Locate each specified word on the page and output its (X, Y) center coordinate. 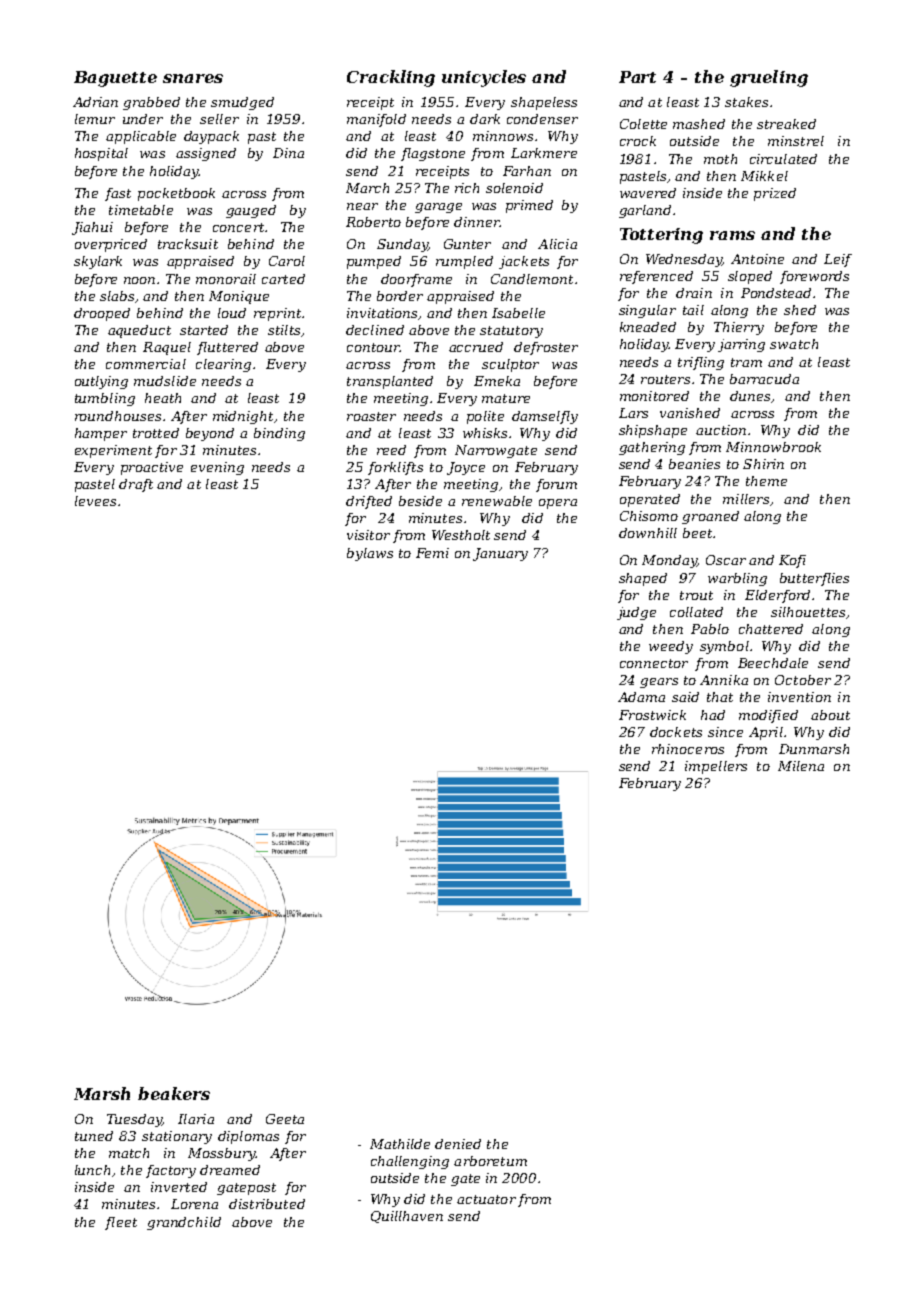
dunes (750, 396)
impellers (716, 767)
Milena (801, 766)
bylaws (370, 554)
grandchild (184, 1223)
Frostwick (652, 715)
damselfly (545, 417)
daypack (211, 137)
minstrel (796, 141)
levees (95, 501)
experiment (113, 451)
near (362, 206)
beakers (174, 1093)
